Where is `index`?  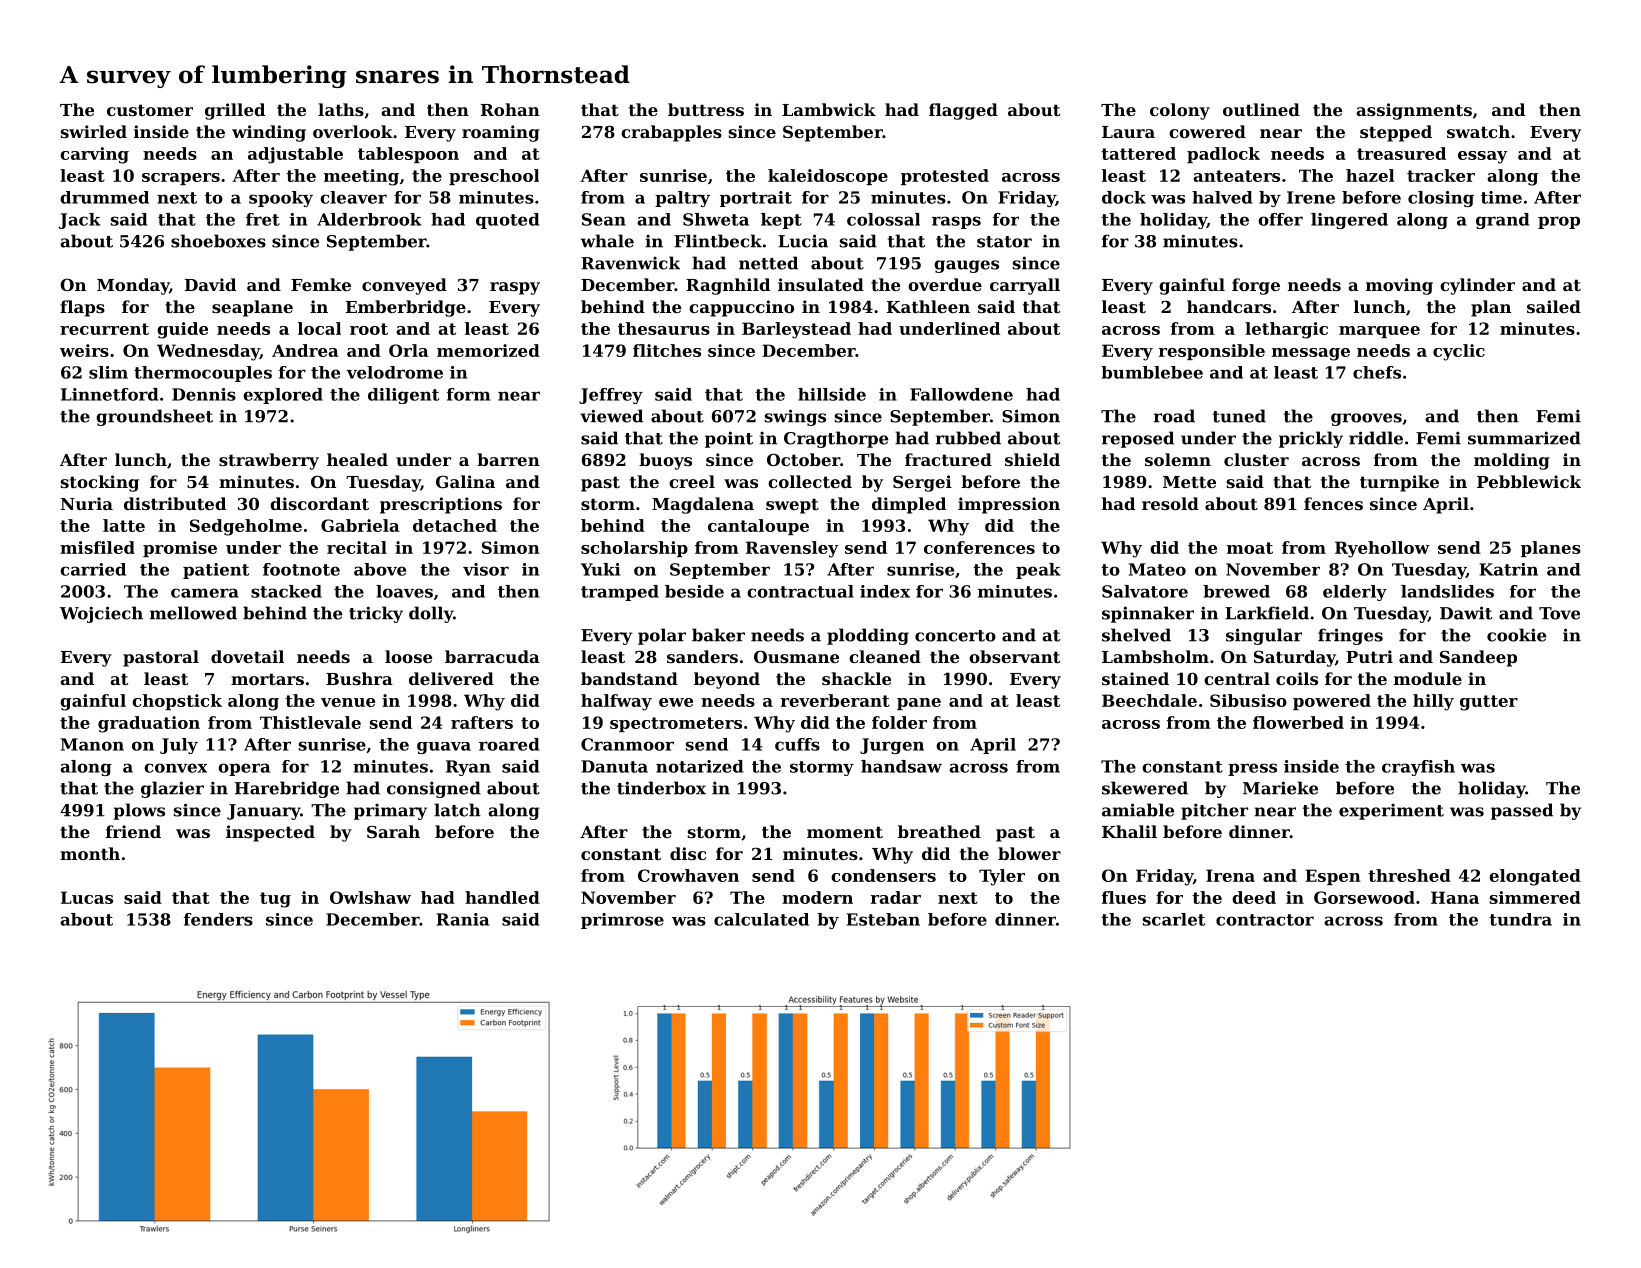 index is located at coordinates (885, 591).
